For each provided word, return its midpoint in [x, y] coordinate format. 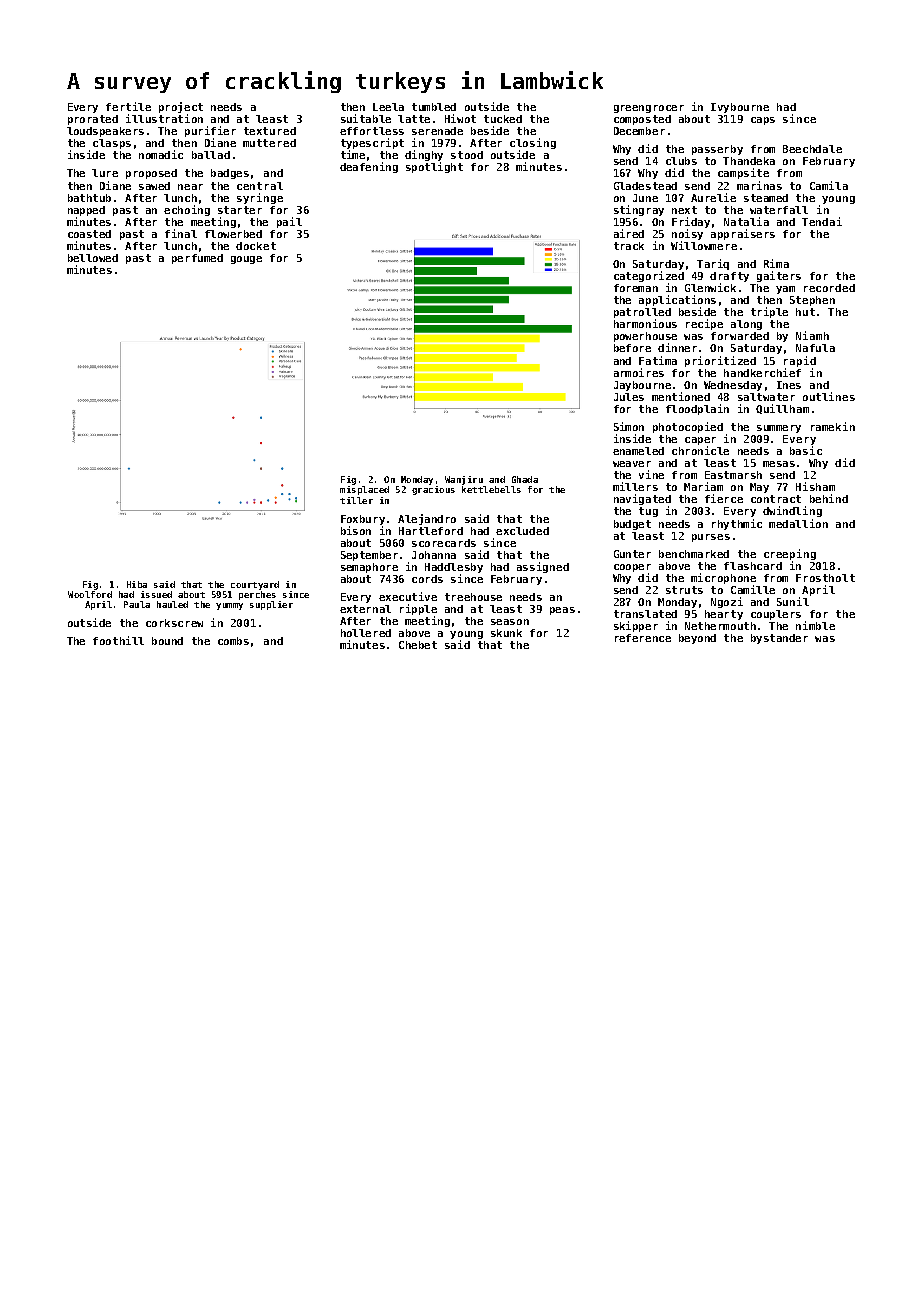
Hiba [137, 584]
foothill [118, 640]
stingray [639, 210]
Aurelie [713, 197]
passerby [717, 150]
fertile [128, 106]
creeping [790, 554]
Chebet [418, 645]
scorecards [444, 543]
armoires [639, 372]
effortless [372, 131]
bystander [779, 639]
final [181, 233]
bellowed [93, 258]
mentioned [681, 396]
